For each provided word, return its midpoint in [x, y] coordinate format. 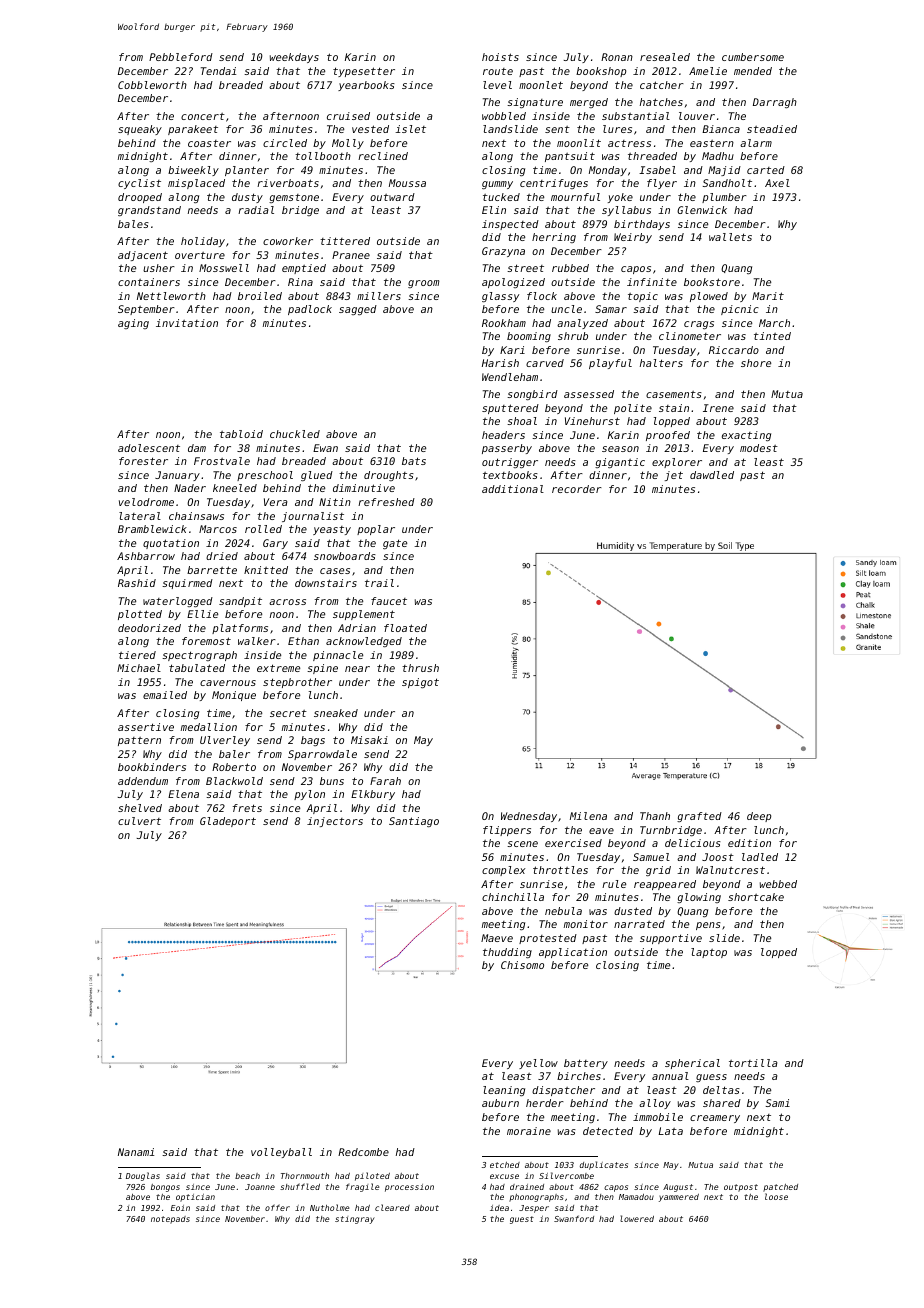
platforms [240, 629]
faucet [389, 601]
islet [410, 129]
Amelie [708, 71]
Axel [777, 183]
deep [759, 817]
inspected [510, 225]
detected [608, 1131]
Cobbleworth [152, 85]
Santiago [414, 822]
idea [499, 1208]
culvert [139, 821]
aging [133, 324]
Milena [588, 816]
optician [195, 1198]
